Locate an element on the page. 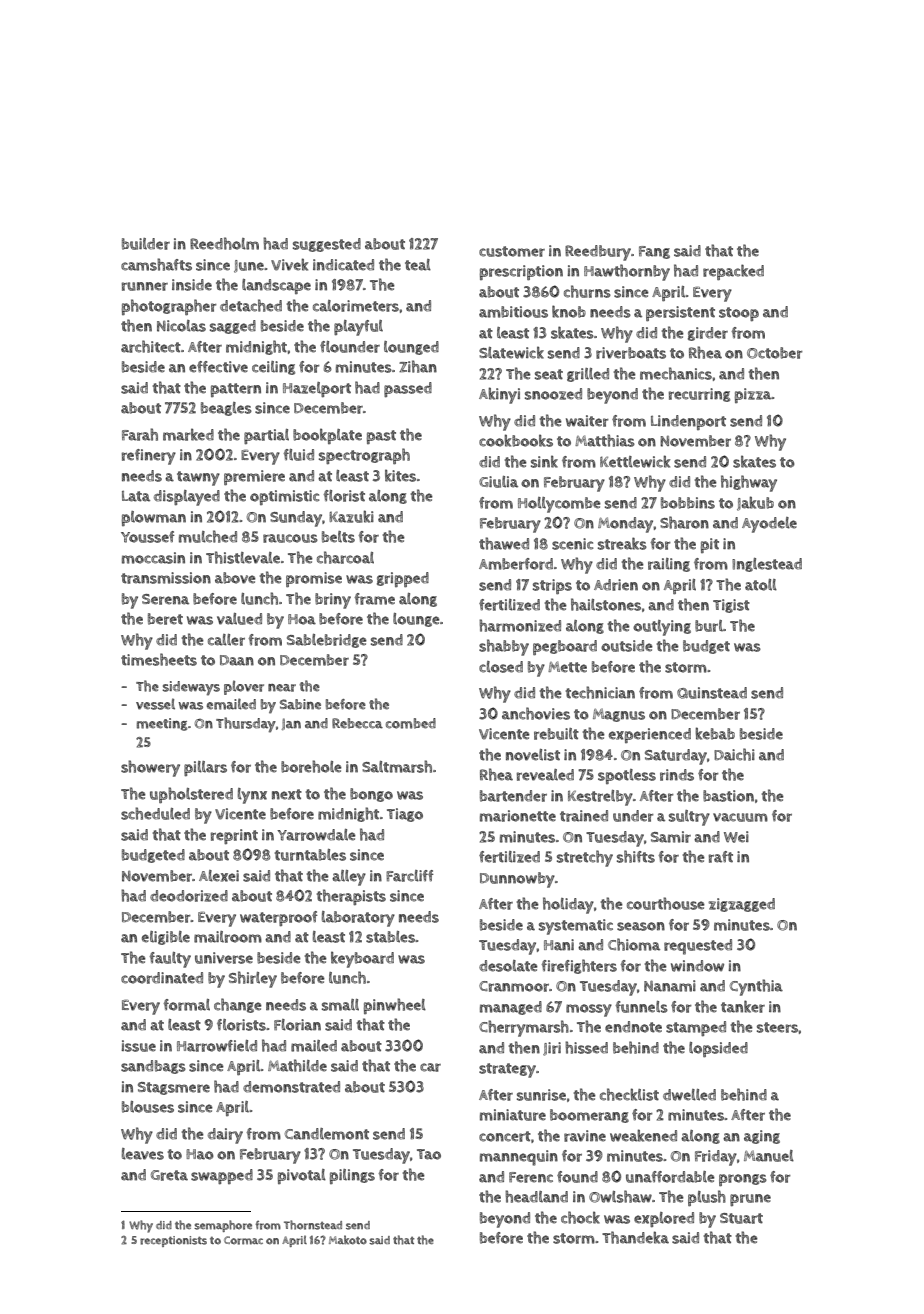  suggested is located at coordinates (327, 245).
